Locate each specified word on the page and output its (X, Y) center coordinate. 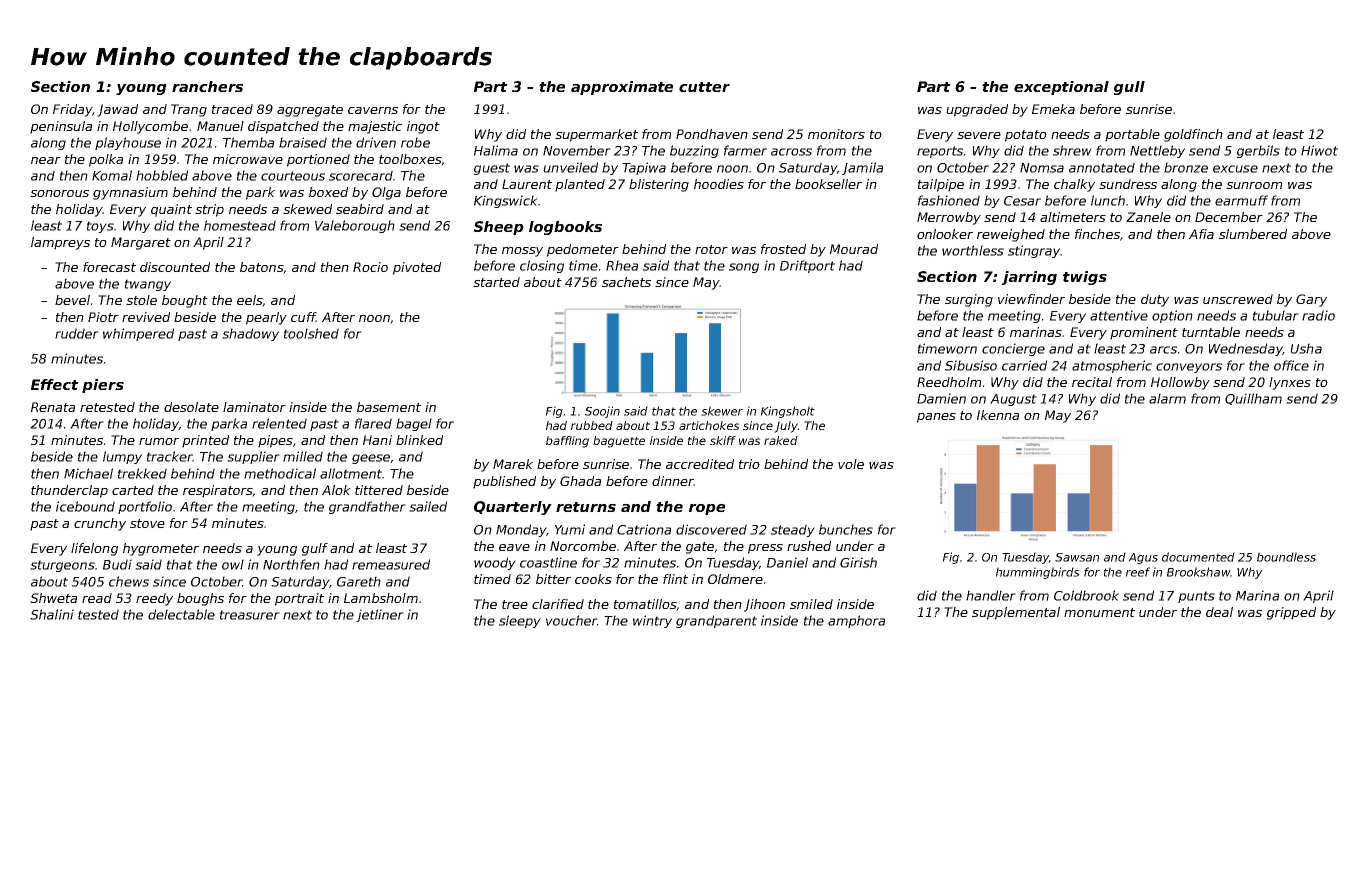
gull (1129, 88)
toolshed (311, 333)
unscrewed (1238, 299)
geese (371, 459)
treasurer (250, 615)
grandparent (716, 621)
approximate (622, 88)
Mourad (854, 249)
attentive (1119, 315)
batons (261, 267)
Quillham (1253, 399)
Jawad (117, 110)
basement (389, 407)
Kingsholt (788, 412)
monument (1099, 612)
